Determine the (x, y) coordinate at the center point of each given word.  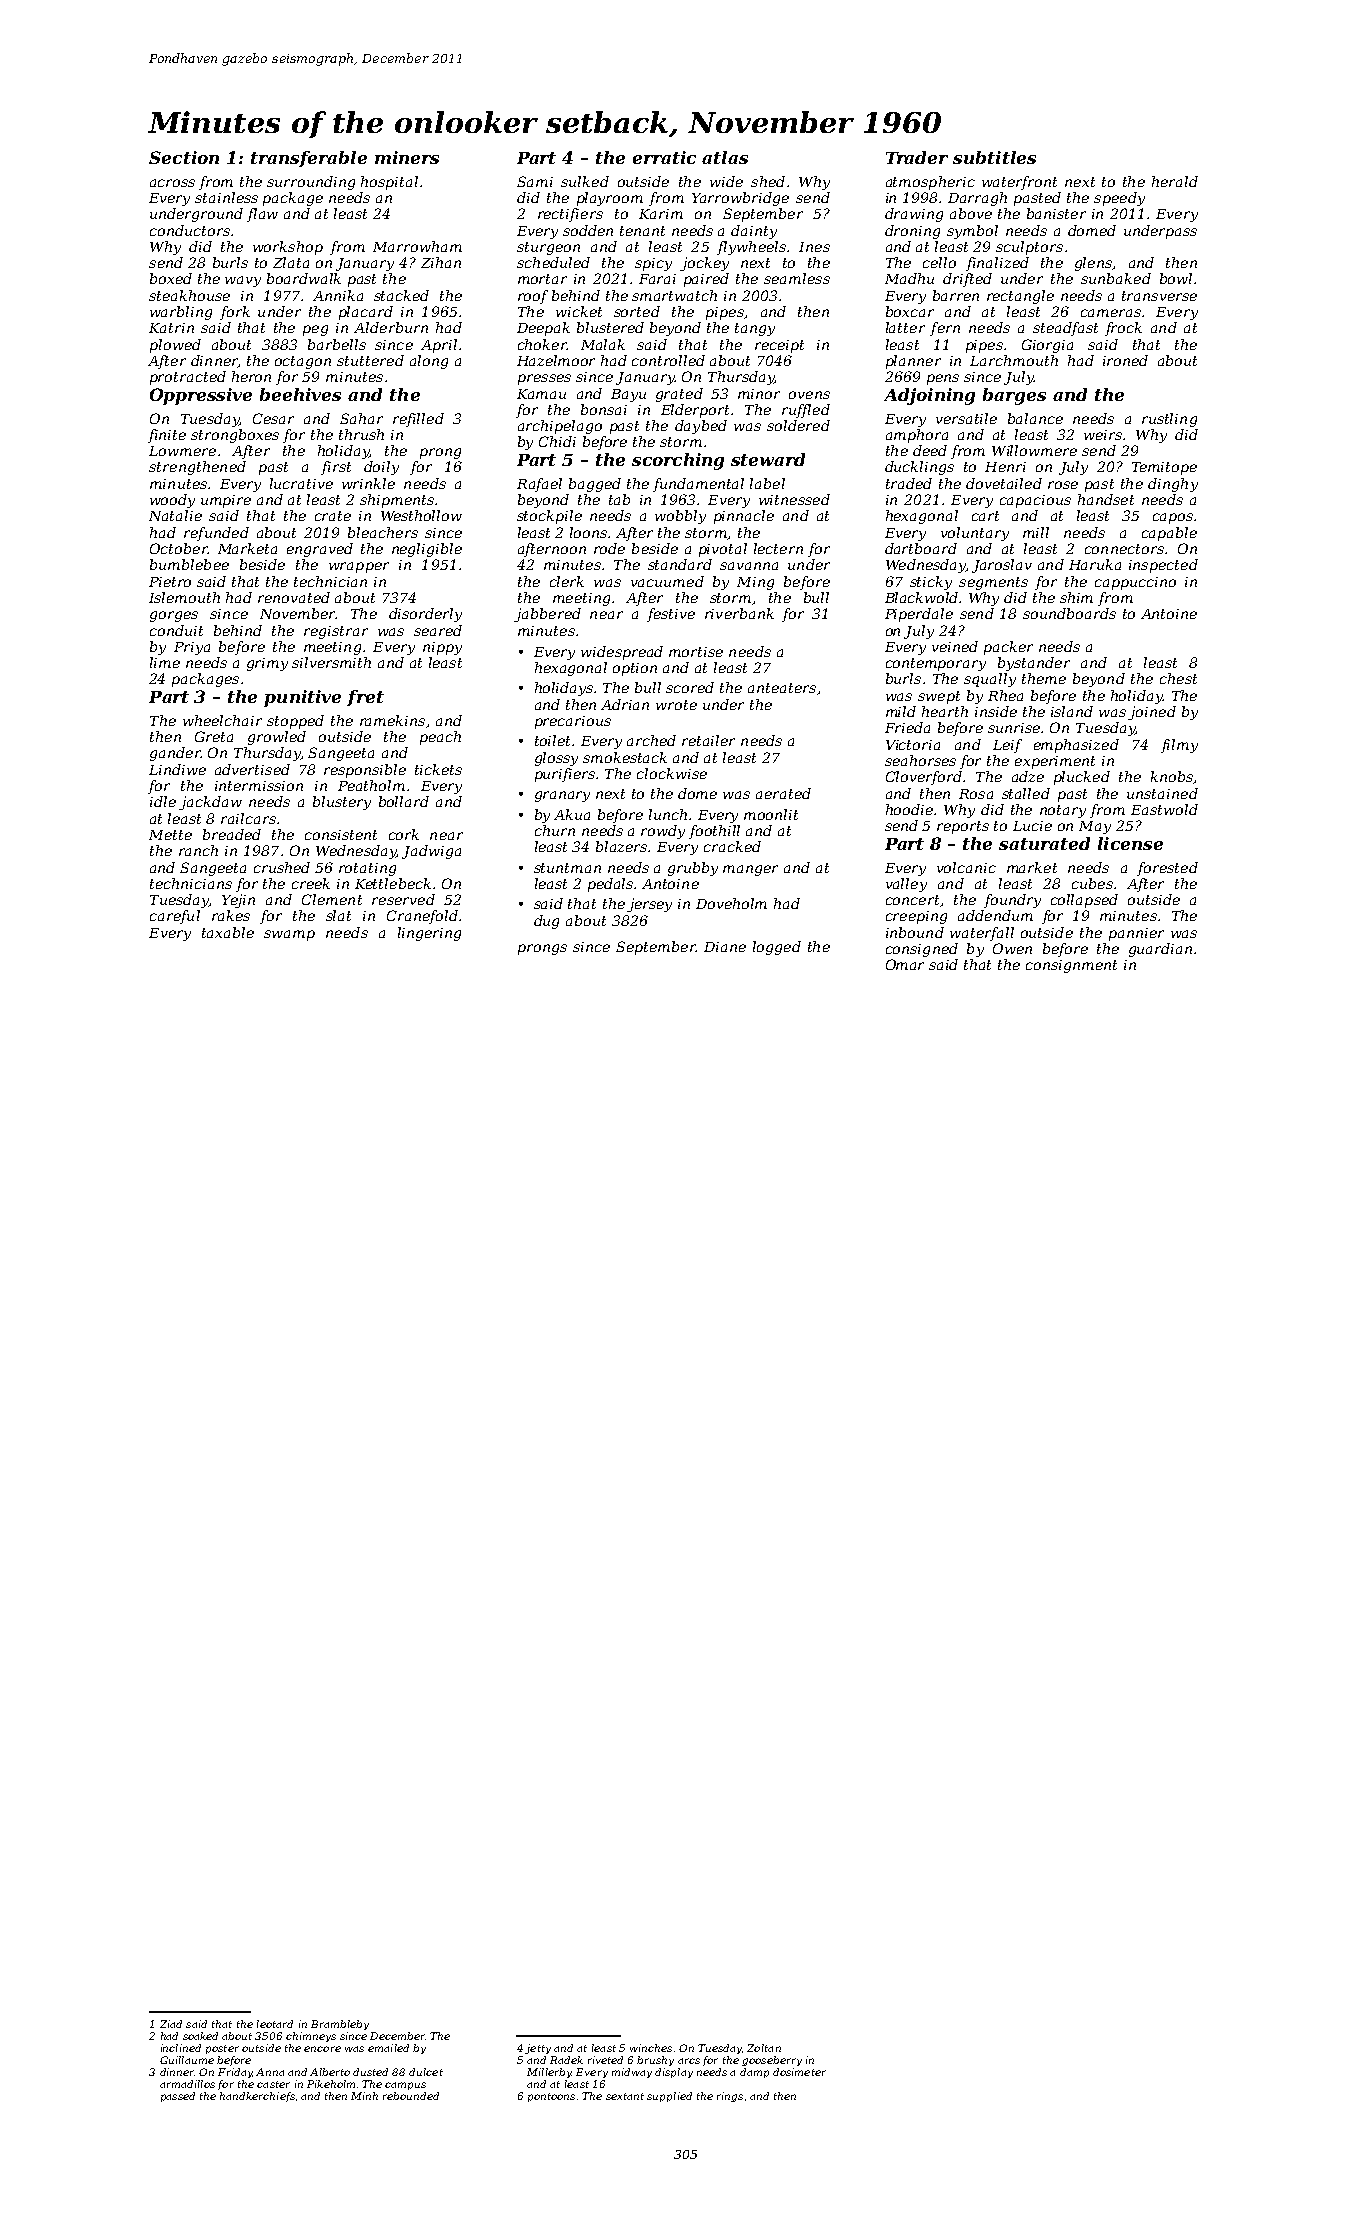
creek (311, 883)
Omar (905, 964)
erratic (664, 157)
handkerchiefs (257, 2097)
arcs (689, 2061)
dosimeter (799, 2072)
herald (1175, 181)
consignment (1071, 966)
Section (184, 157)
